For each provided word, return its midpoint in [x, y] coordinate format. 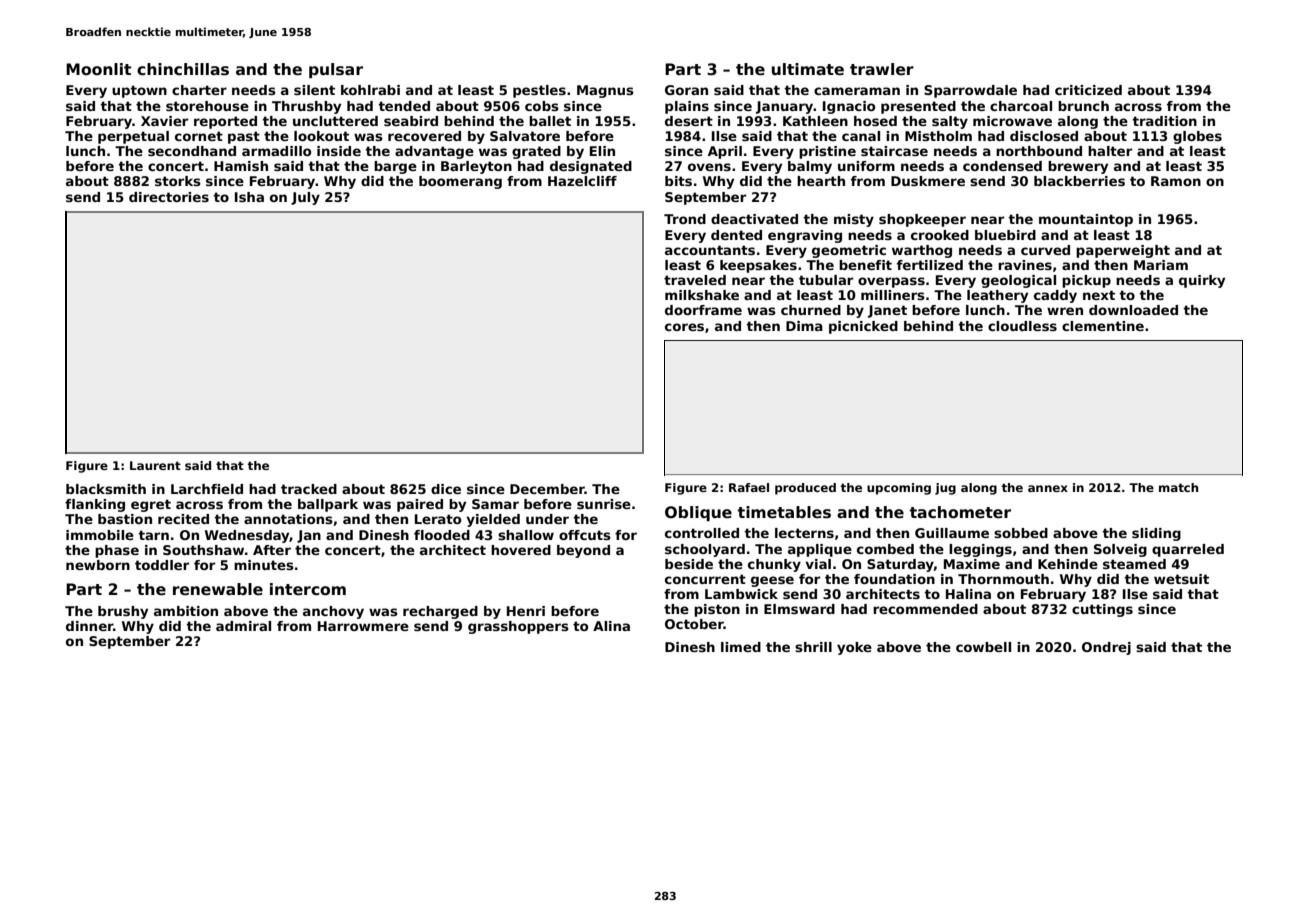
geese [772, 581]
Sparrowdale [970, 91]
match [1178, 487]
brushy [123, 612]
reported [225, 122]
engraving [805, 236]
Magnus [605, 91]
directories [169, 197]
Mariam [1161, 265]
